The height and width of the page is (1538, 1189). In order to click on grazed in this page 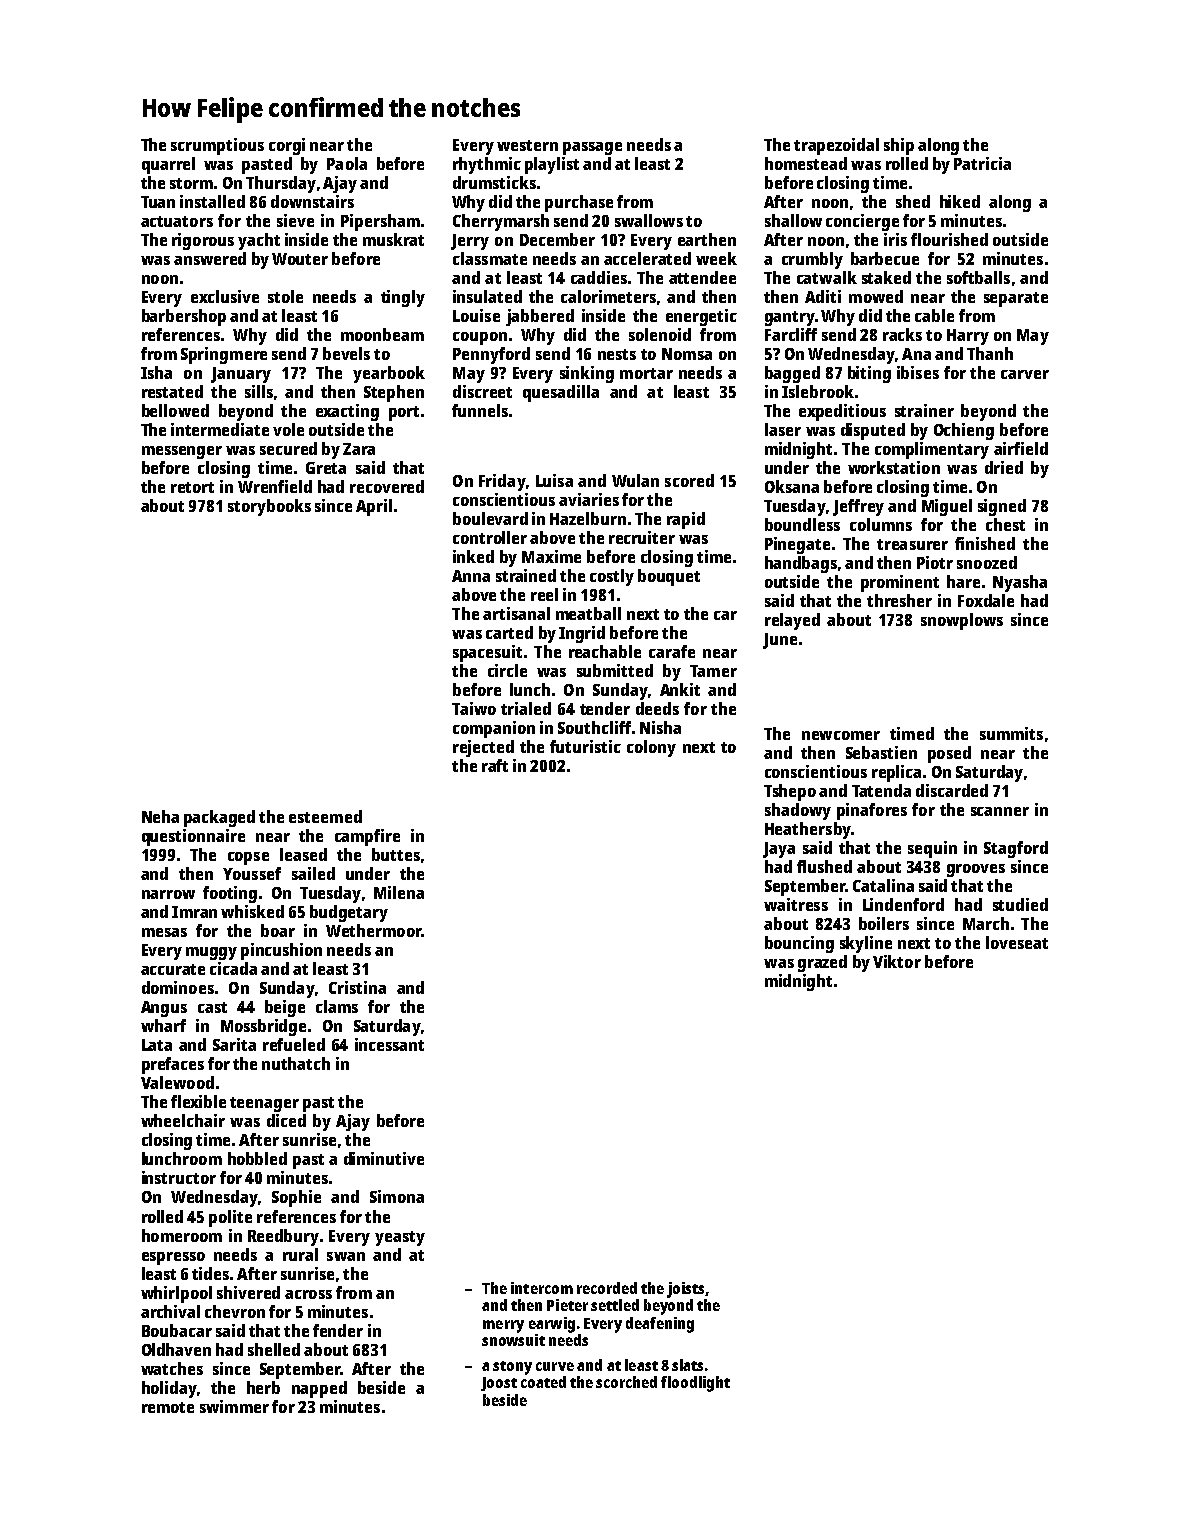, I will do `click(822, 963)`.
